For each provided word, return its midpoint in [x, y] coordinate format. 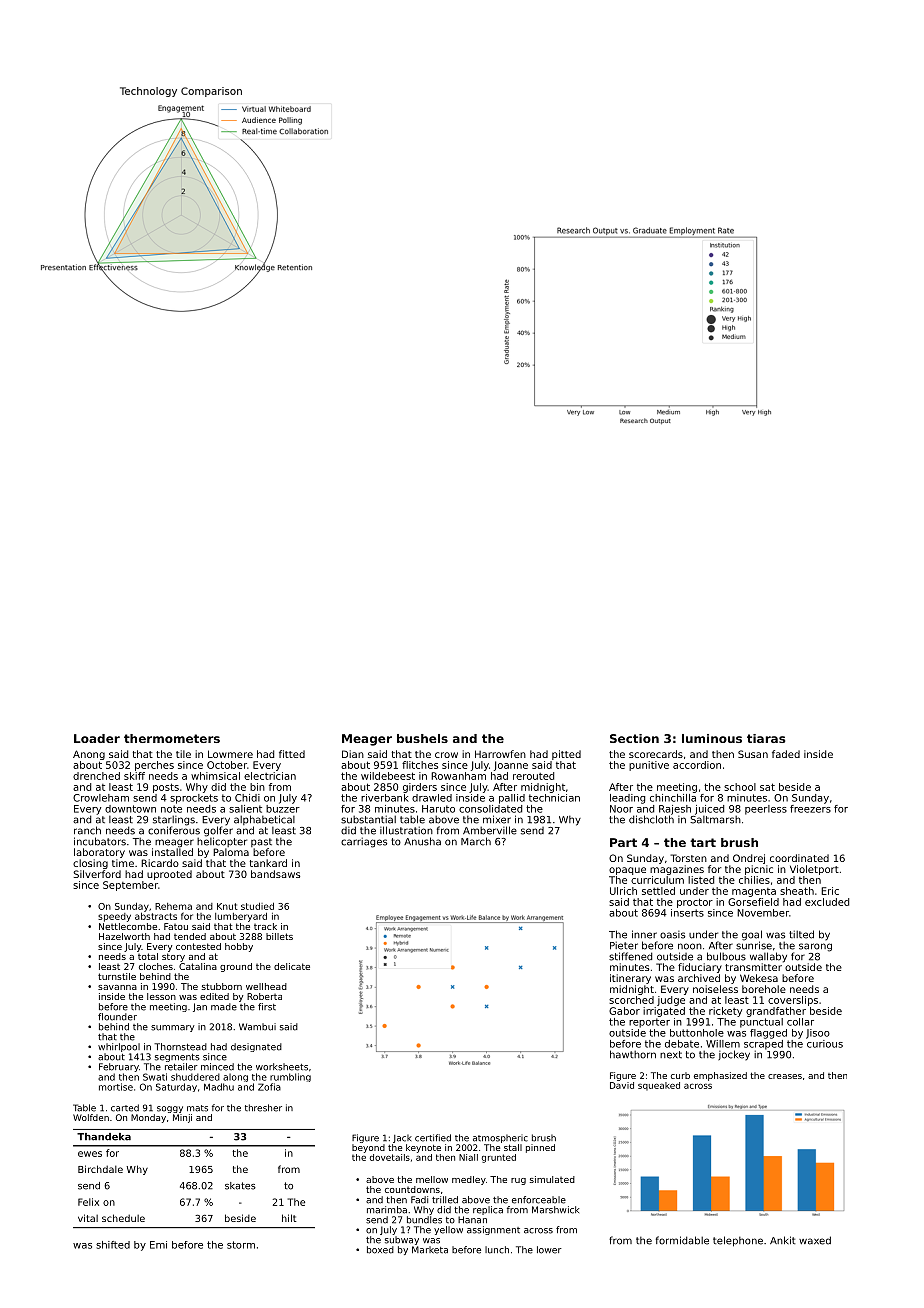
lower [549, 1250]
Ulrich [623, 891]
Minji [182, 1118]
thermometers [172, 738]
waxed [815, 1240]
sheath [797, 891]
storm [241, 1245]
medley [469, 1180]
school [740, 787]
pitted [566, 755]
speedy [114, 917]
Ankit [782, 1240]
